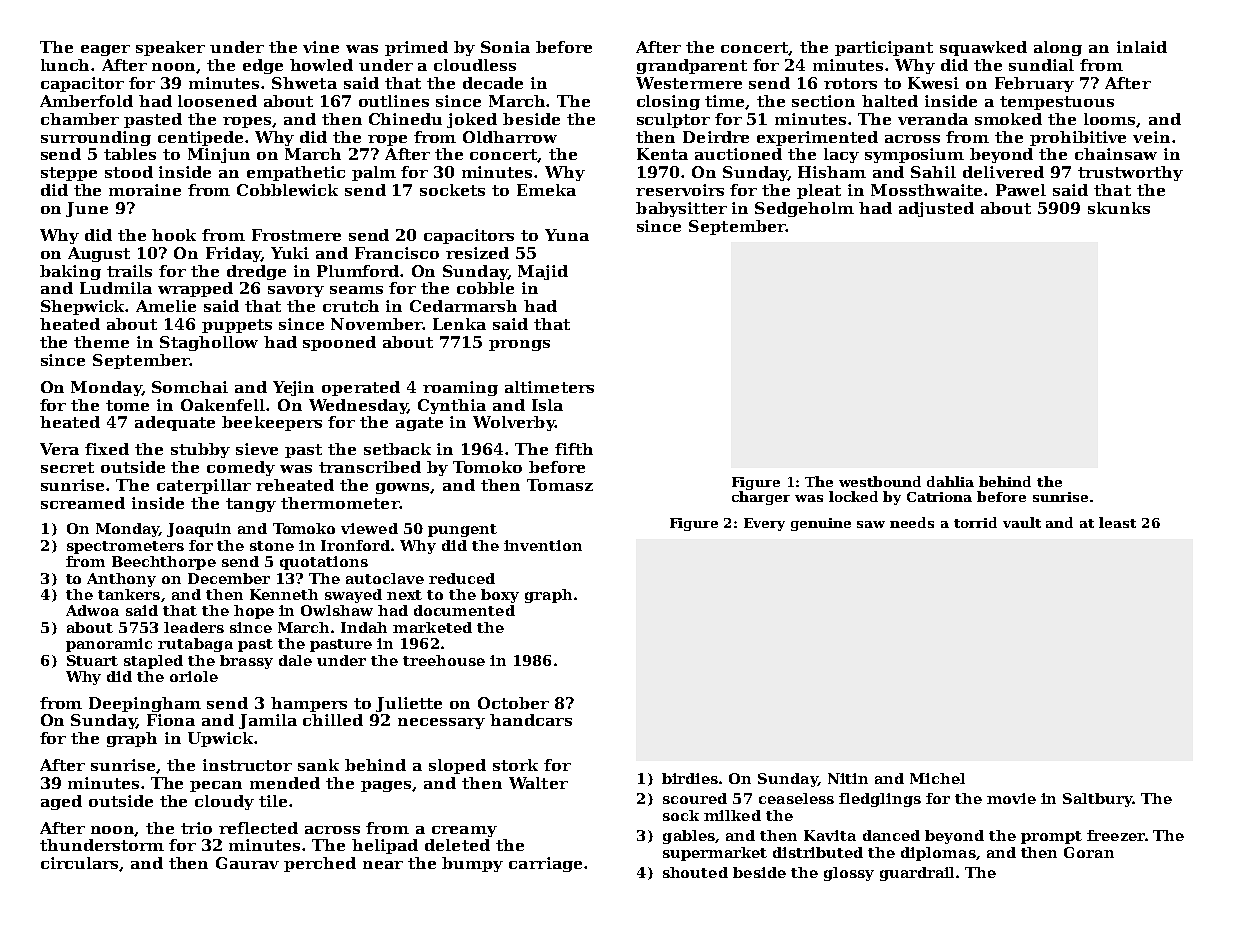  Describe the element at coordinates (983, 48) in the screenshot. I see `squawked` at that location.
